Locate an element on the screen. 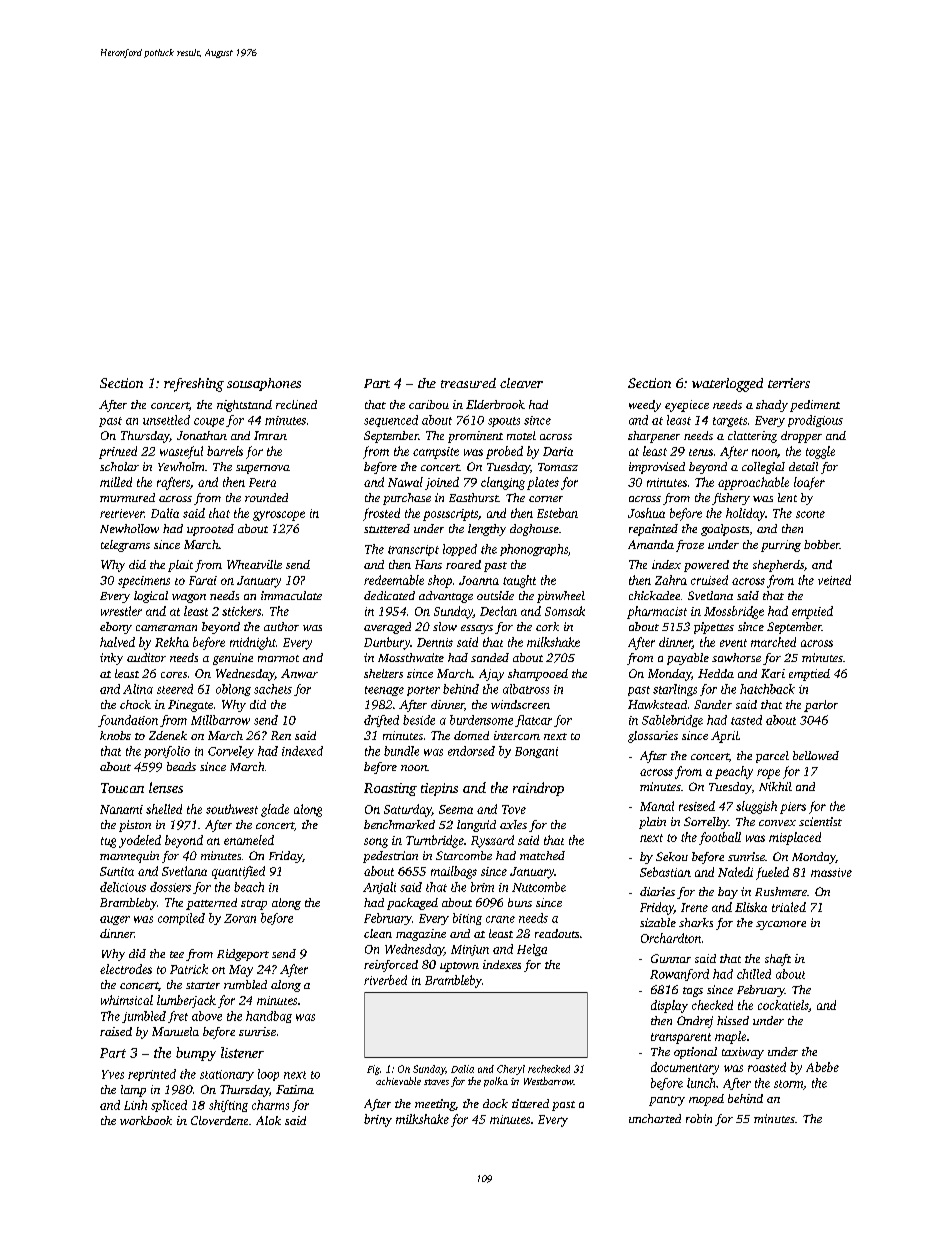 This screenshot has width=952, height=1233. scholar is located at coordinates (119, 466).
